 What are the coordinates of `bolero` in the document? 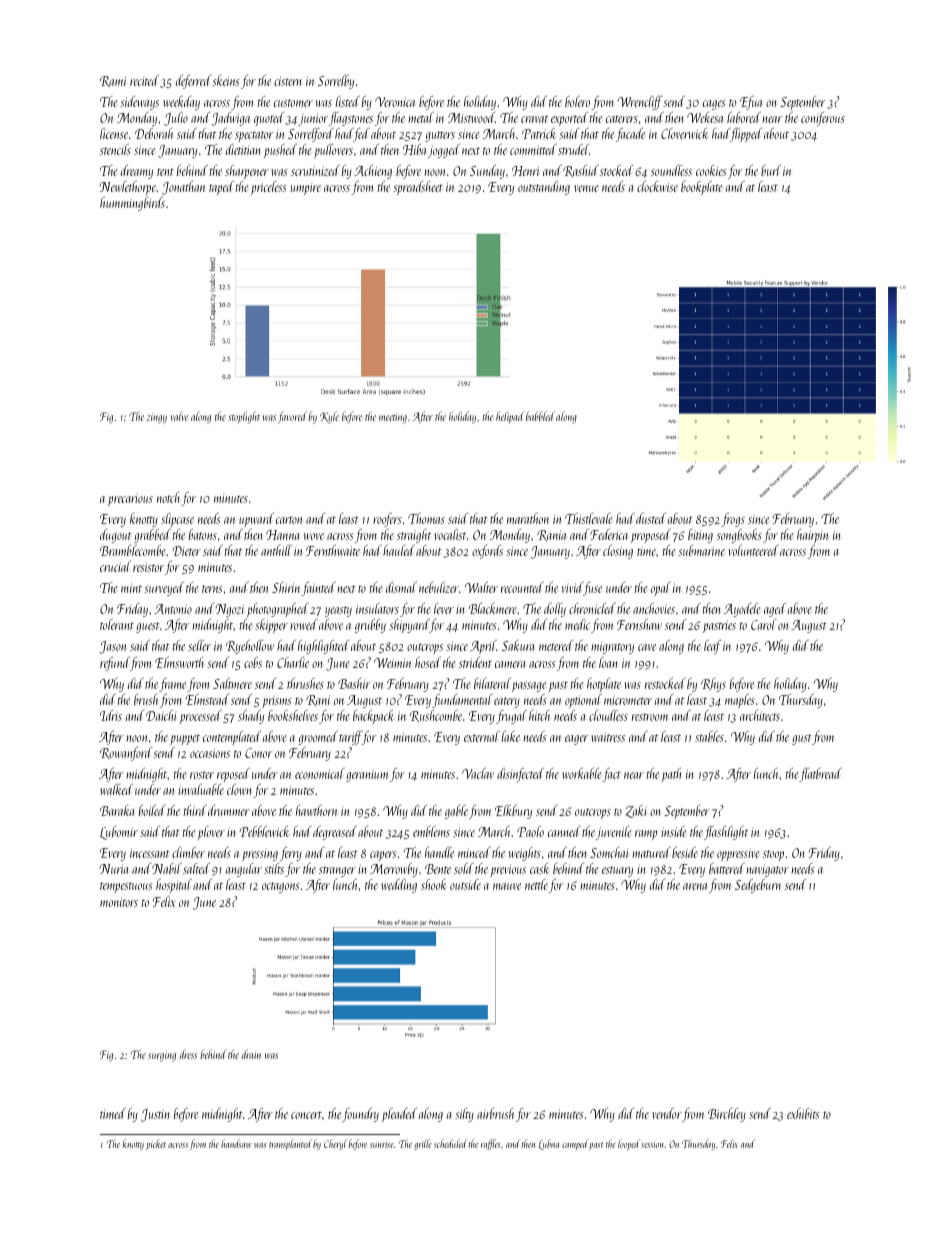 It's located at (577, 101).
